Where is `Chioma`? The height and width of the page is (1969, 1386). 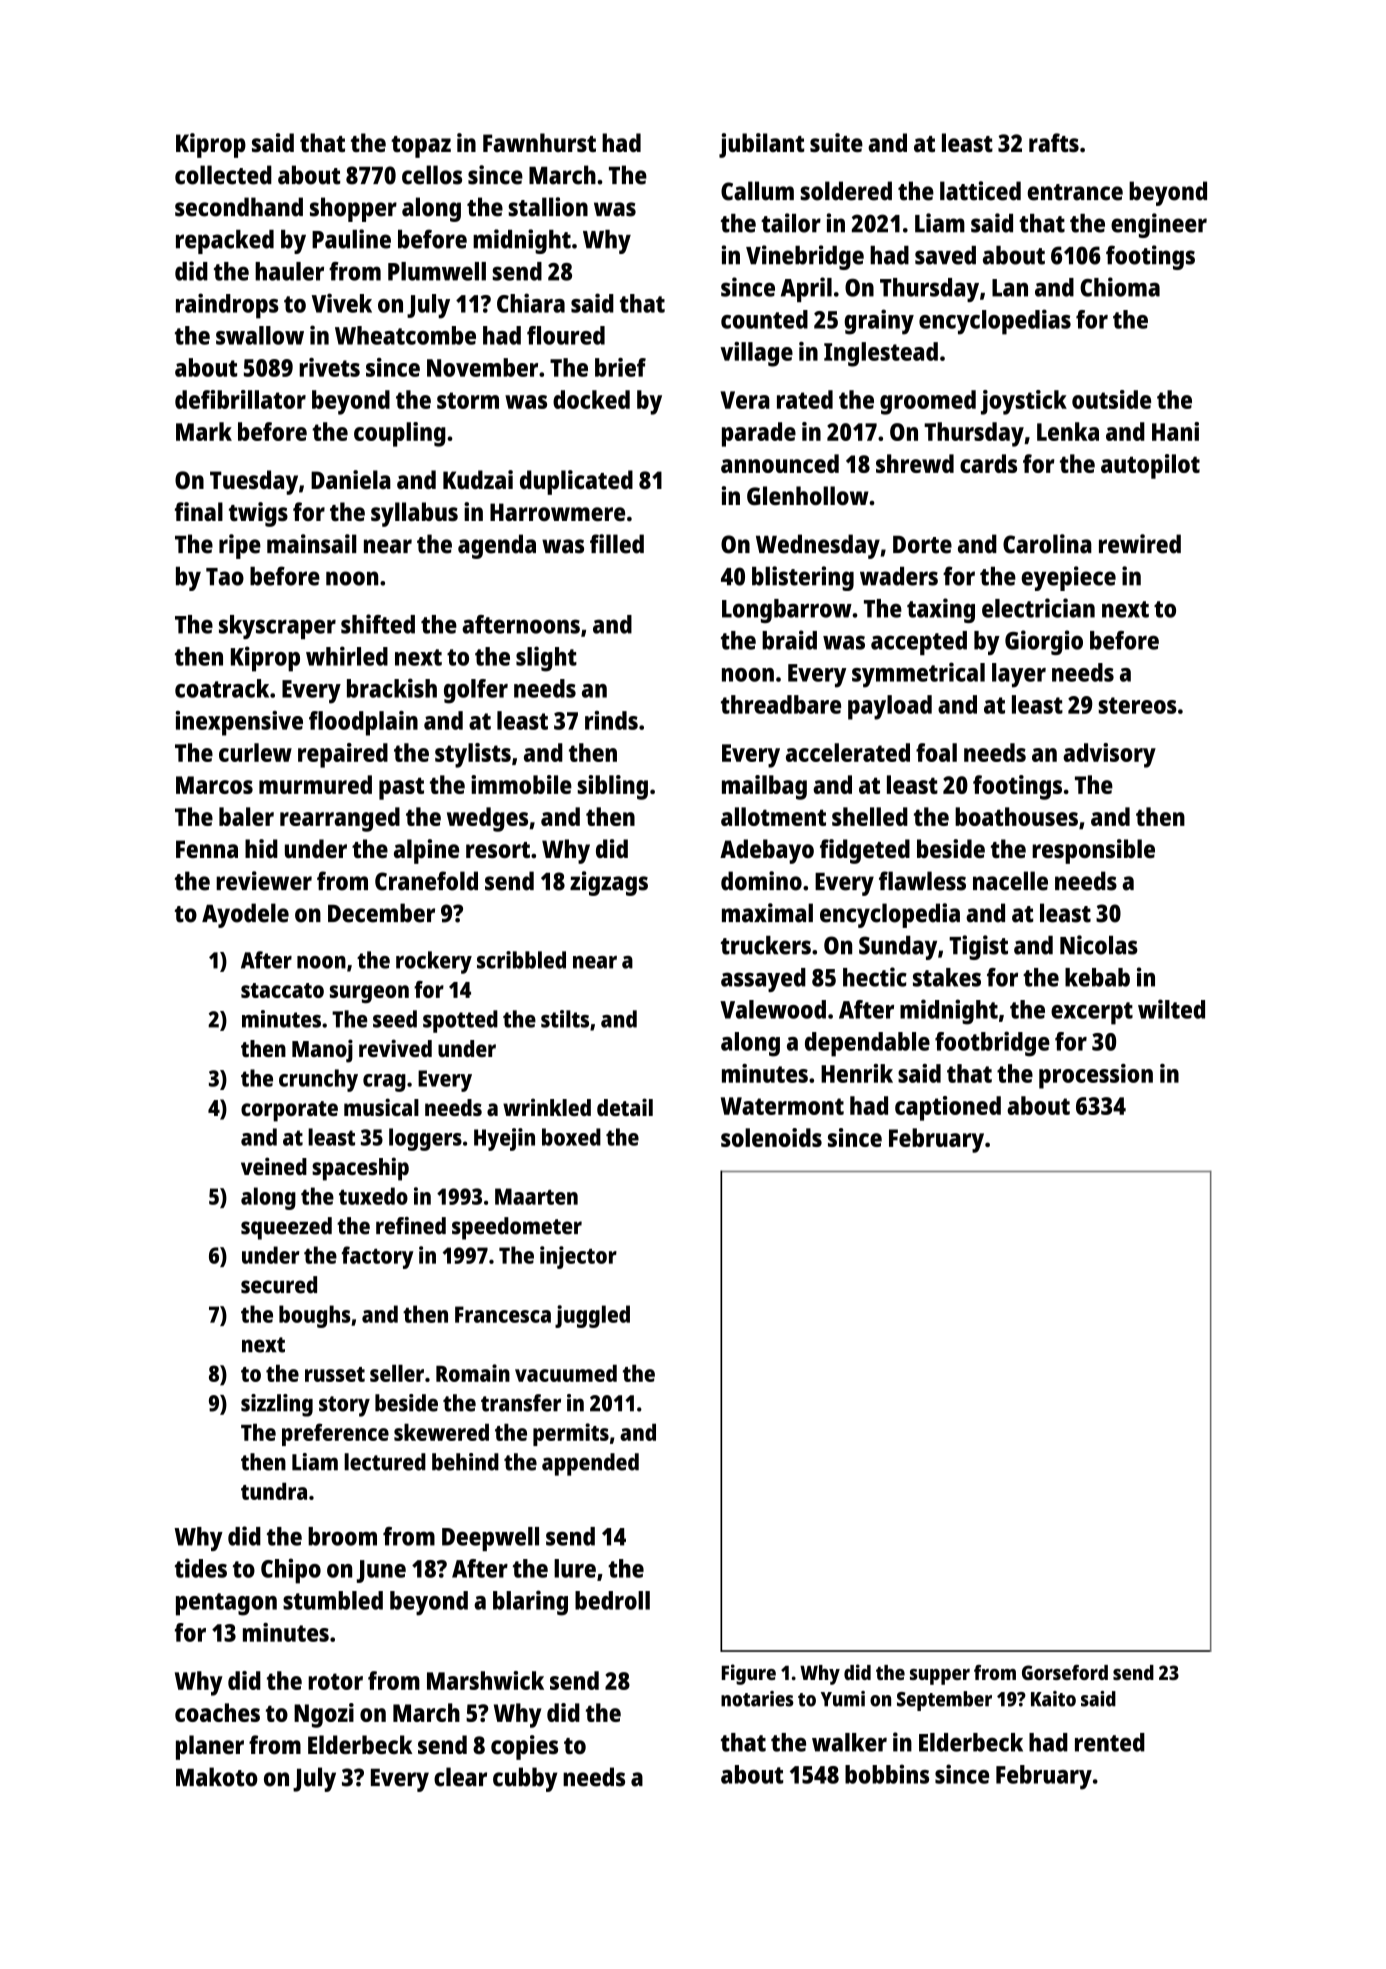 Chioma is located at coordinates (1120, 287).
